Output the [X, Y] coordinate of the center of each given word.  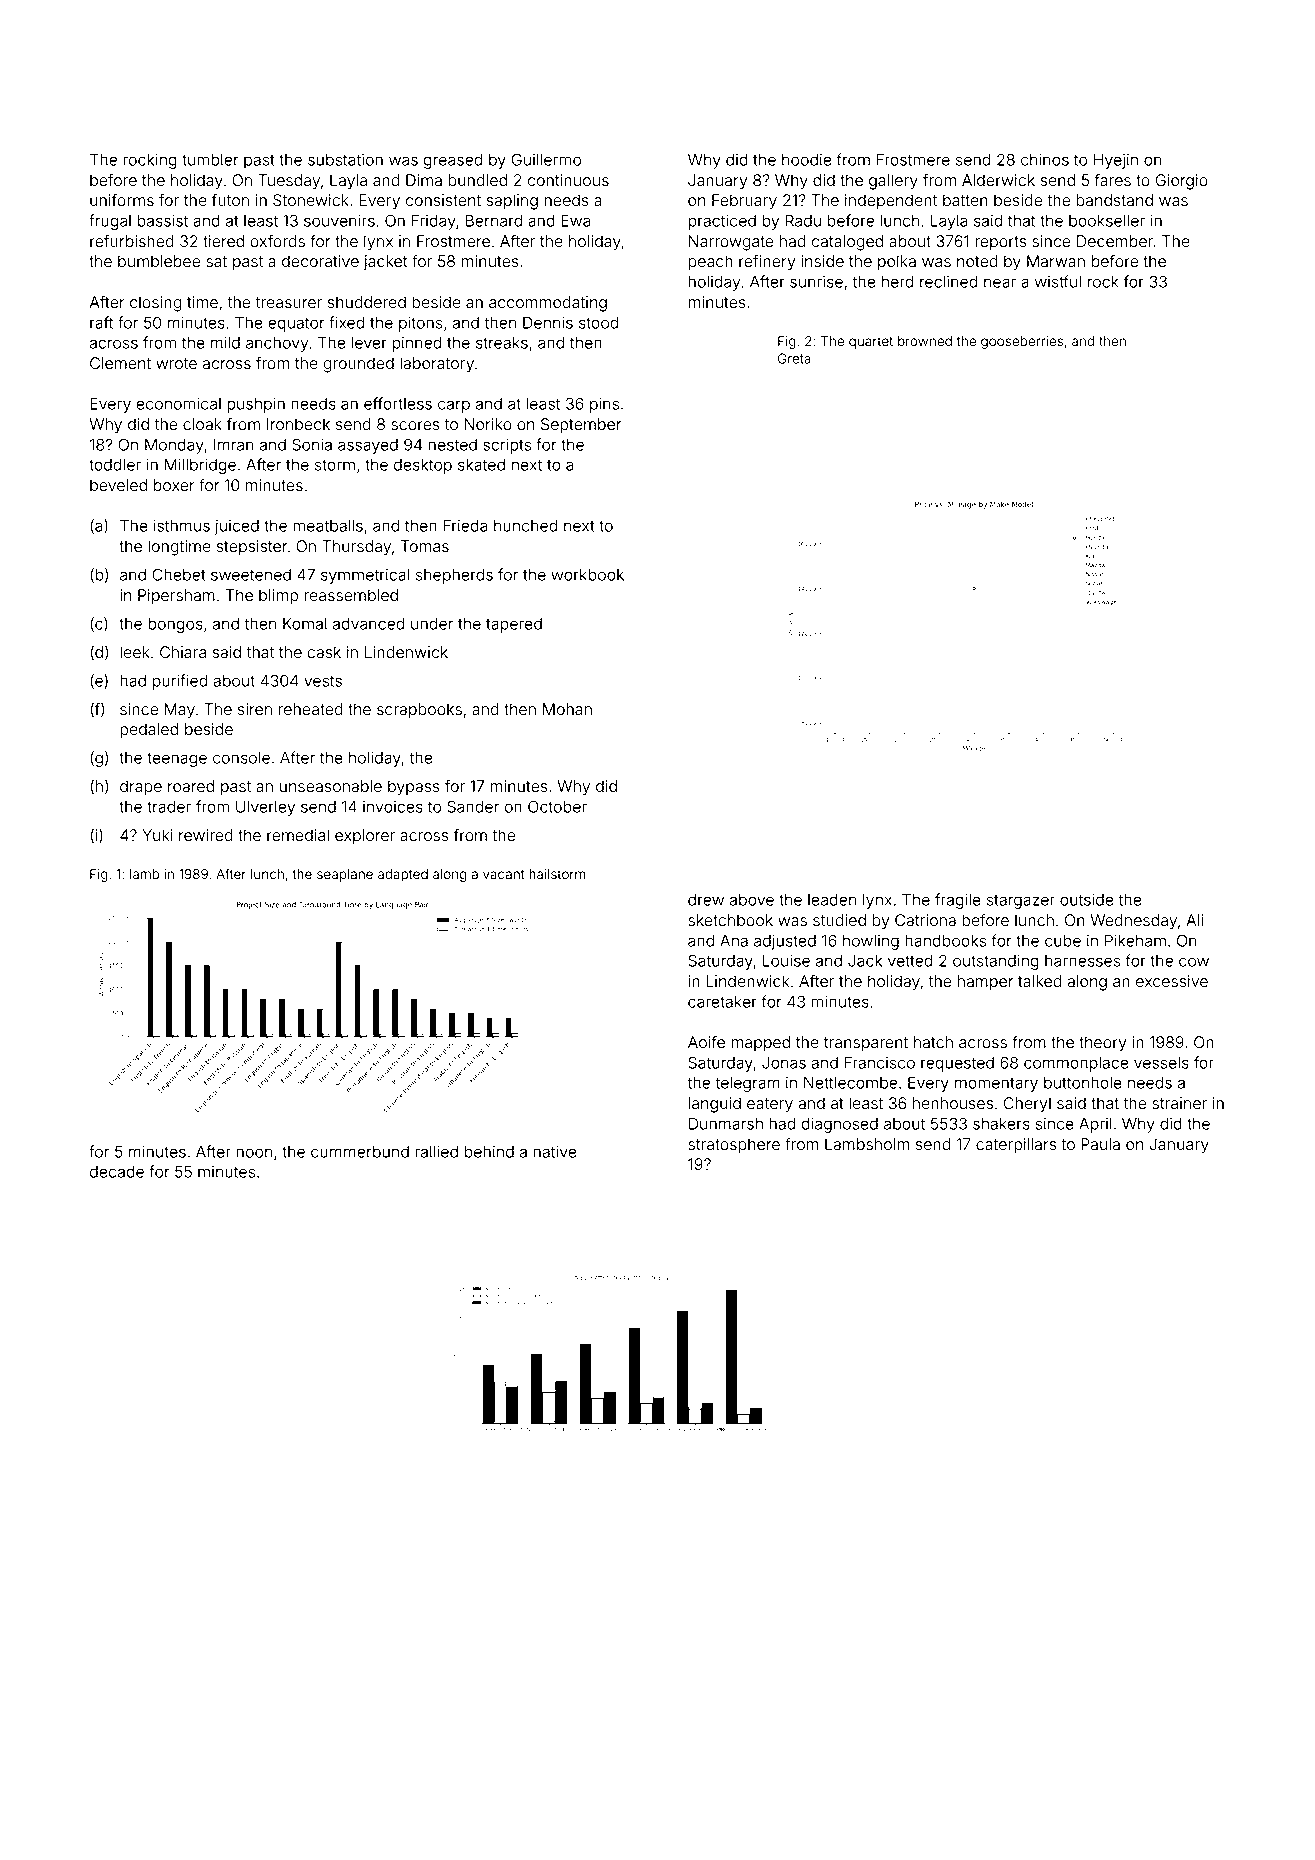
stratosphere [734, 1146]
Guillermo [546, 159]
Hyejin [1116, 161]
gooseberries [1022, 342]
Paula [1100, 1144]
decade [117, 1172]
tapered [514, 625]
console [241, 758]
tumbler [210, 160]
